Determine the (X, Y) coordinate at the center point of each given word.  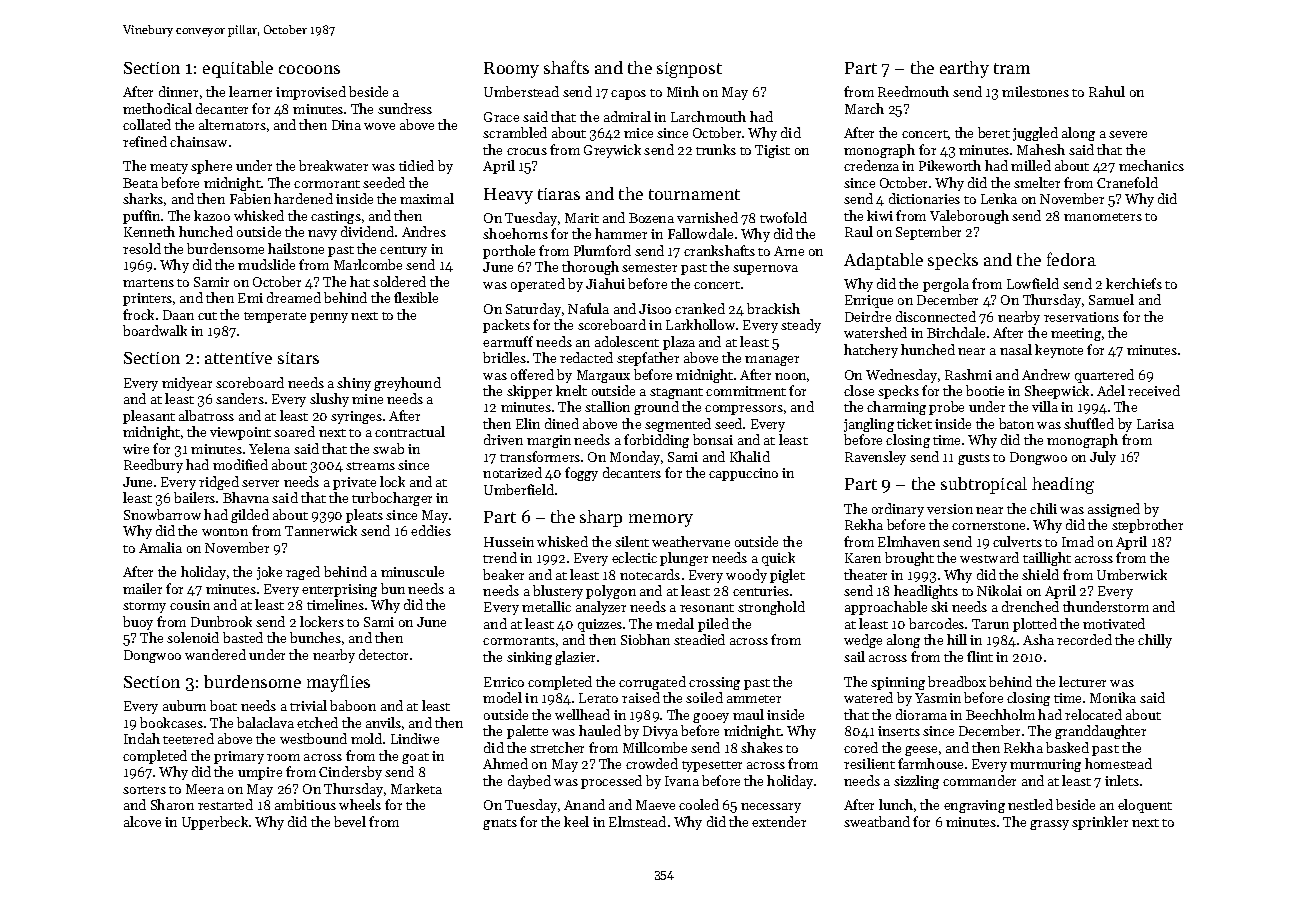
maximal (427, 198)
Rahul (1107, 91)
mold (366, 738)
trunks (716, 149)
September (928, 233)
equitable (238, 69)
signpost (689, 70)
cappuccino (743, 474)
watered (868, 697)
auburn (184, 705)
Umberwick (1132, 574)
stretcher (557, 747)
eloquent (1145, 806)
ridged (219, 483)
